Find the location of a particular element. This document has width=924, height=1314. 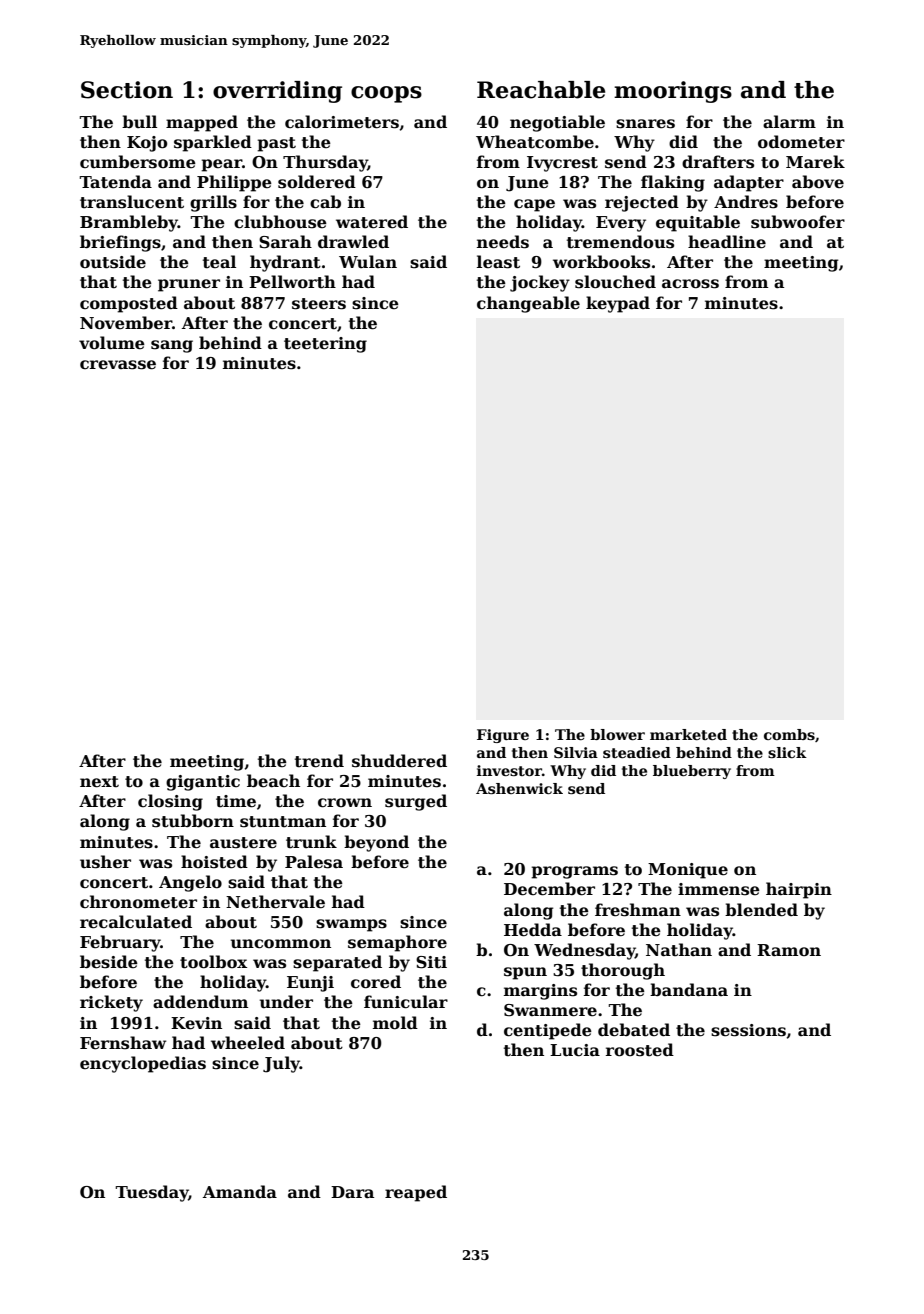

crevasse is located at coordinates (118, 365).
